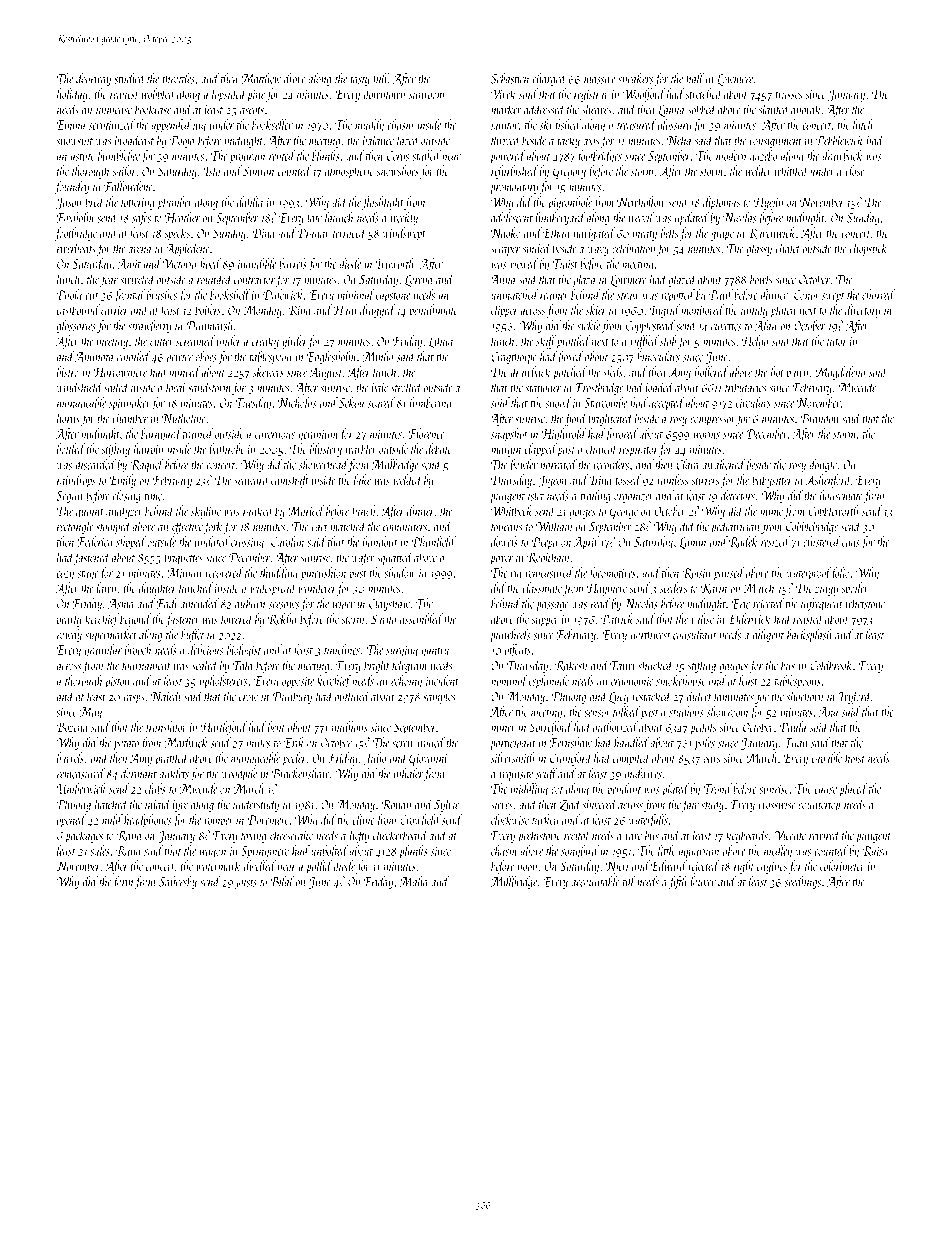 The height and width of the image is (1233, 952). What do you see at coordinates (427, 95) in the image?
I see `sunroom` at bounding box center [427, 95].
